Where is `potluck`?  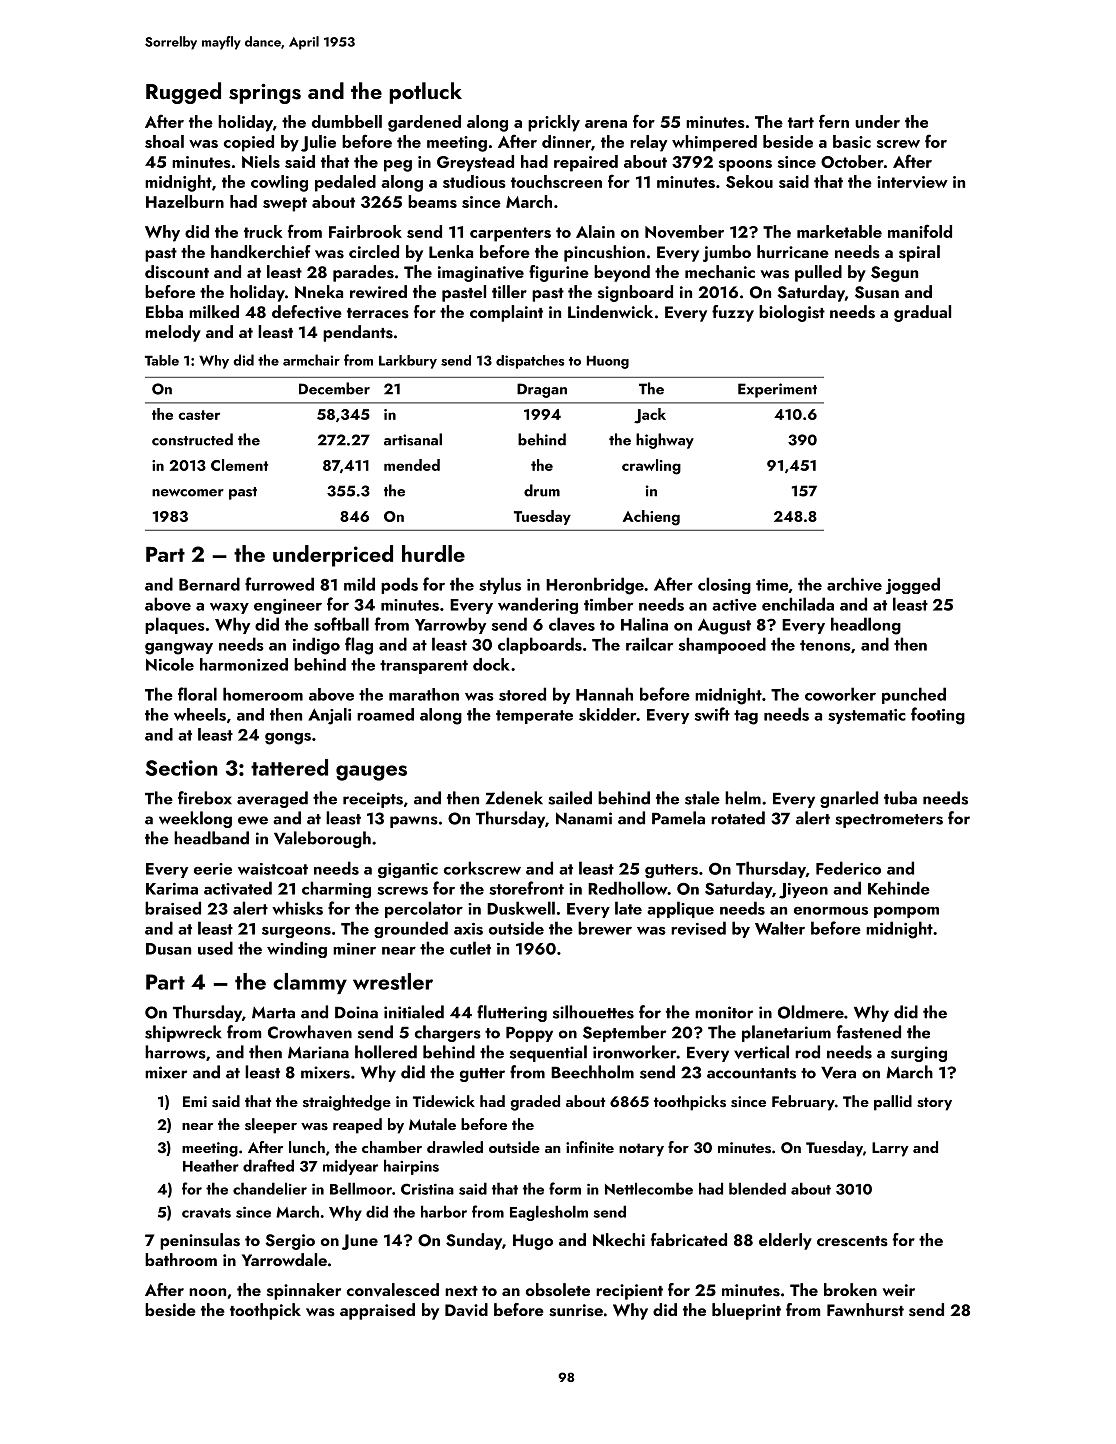 potluck is located at coordinates (425, 93).
